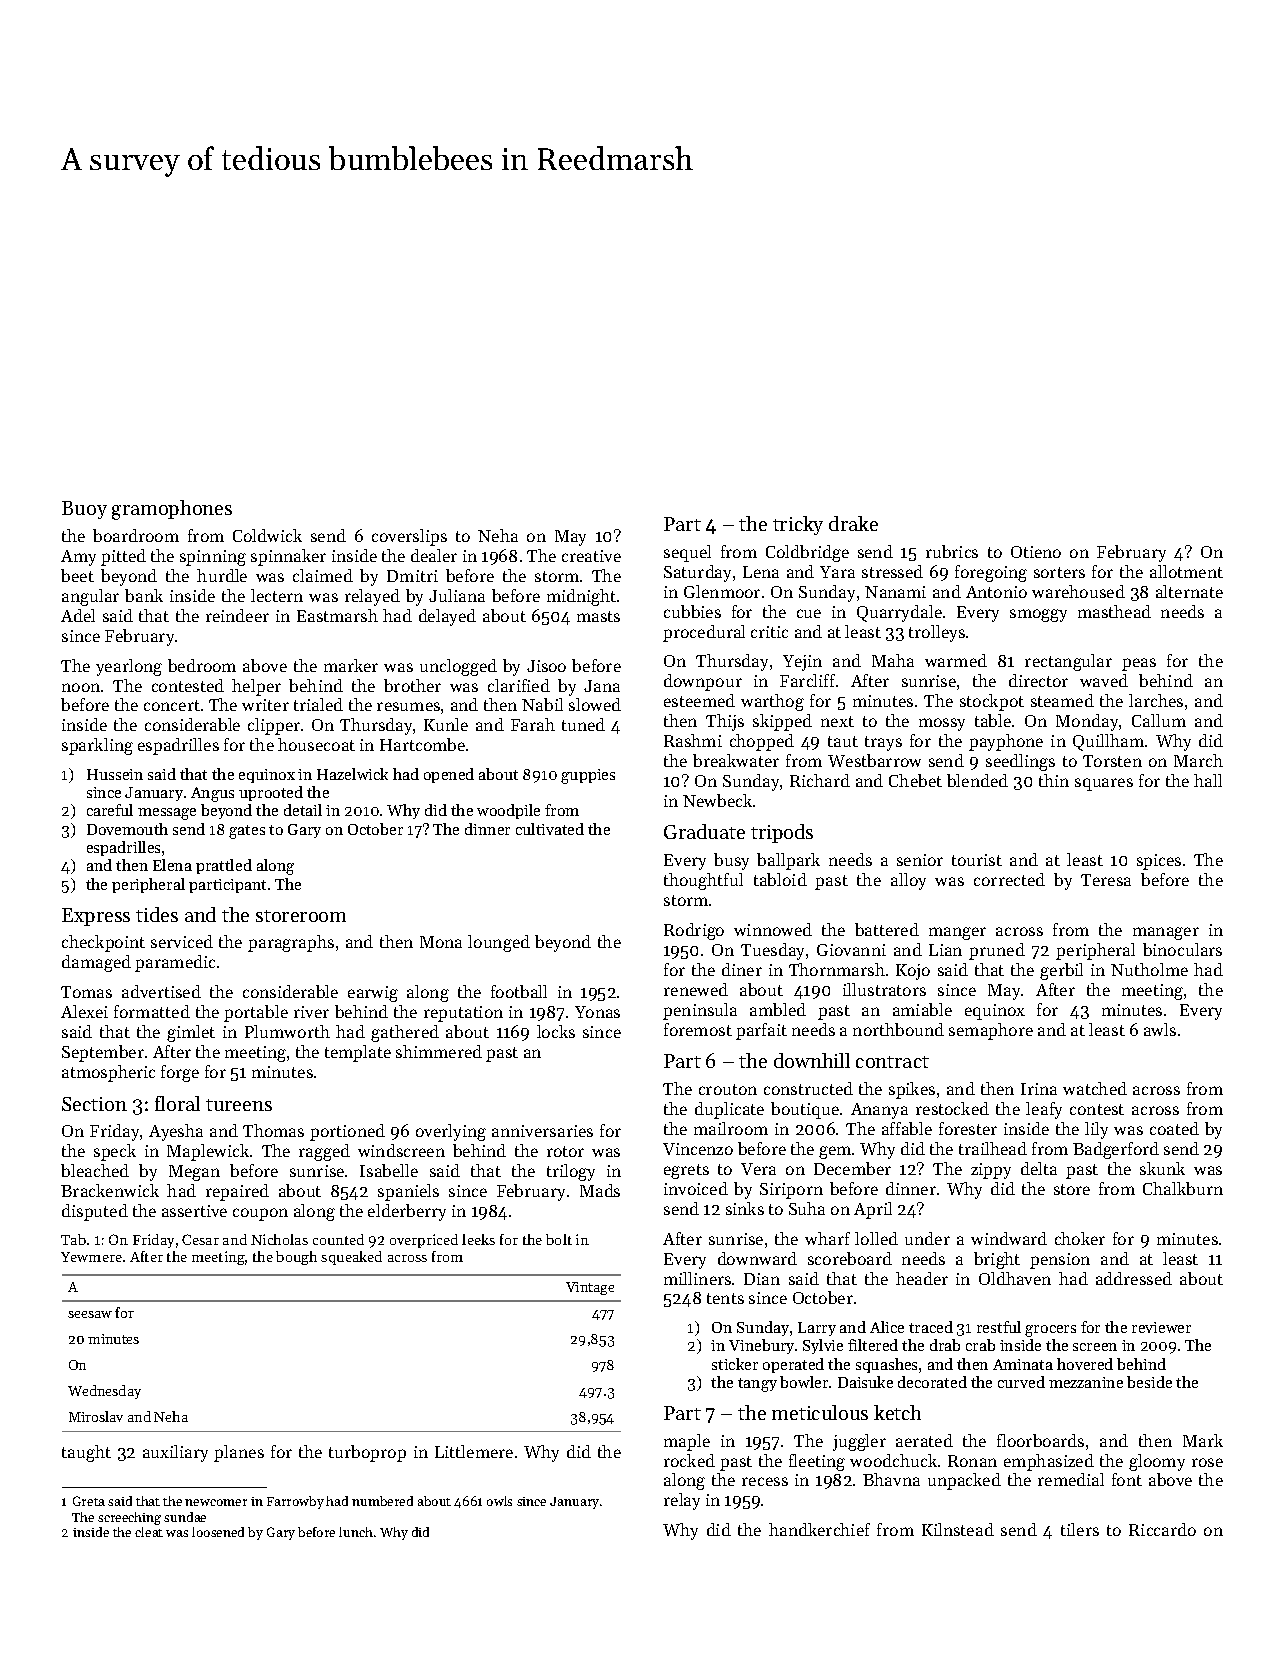 This screenshot has width=1285, height=1663. What do you see at coordinates (474, 1451) in the screenshot?
I see `Littlemere` at bounding box center [474, 1451].
